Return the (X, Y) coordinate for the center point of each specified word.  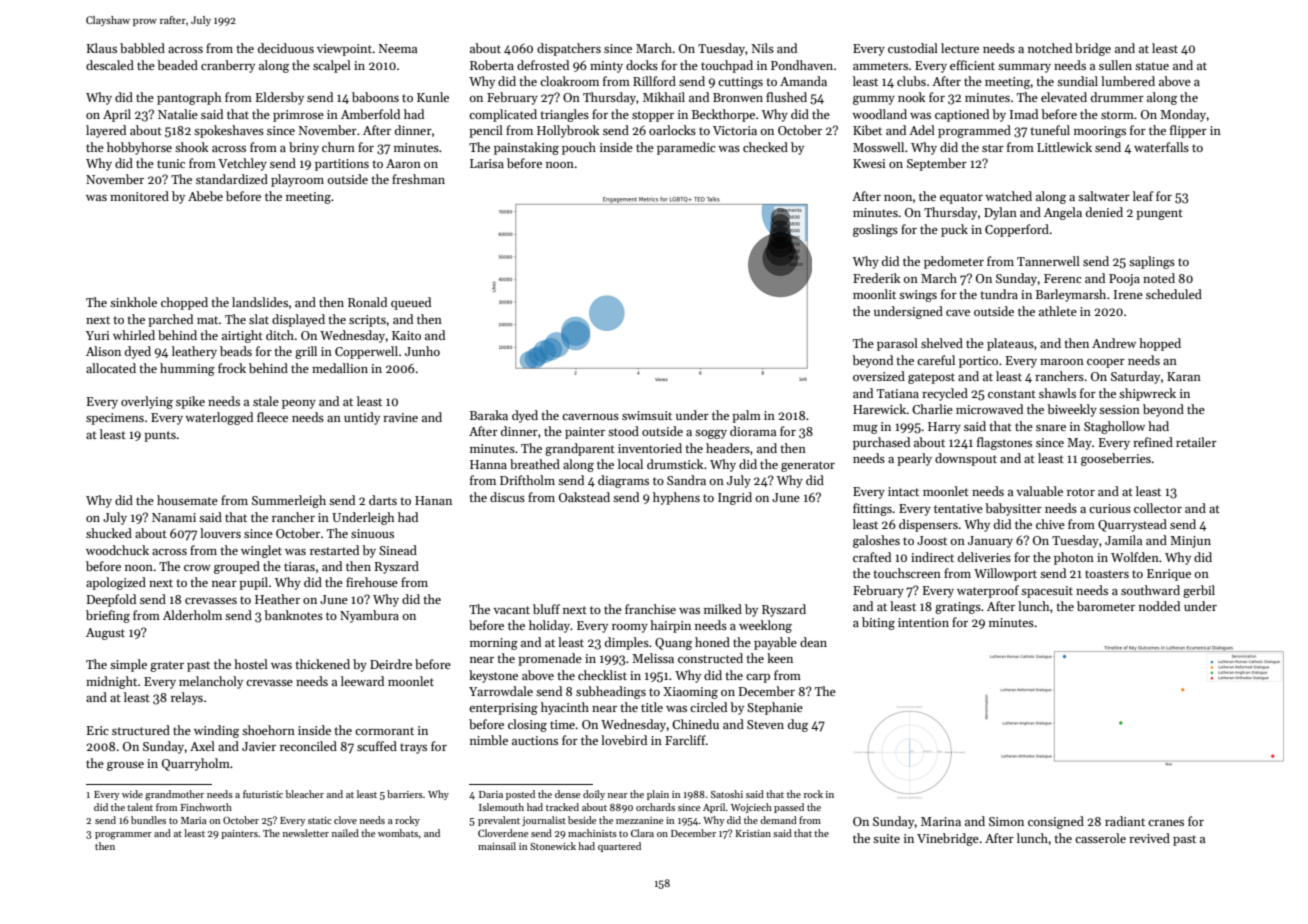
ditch (280, 335)
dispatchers (569, 49)
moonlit (874, 294)
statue (1152, 66)
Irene (1128, 294)
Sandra (686, 480)
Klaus (101, 48)
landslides (260, 302)
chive (1050, 524)
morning (494, 644)
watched (1008, 196)
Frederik (877, 278)
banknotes (293, 615)
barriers (405, 794)
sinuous (372, 533)
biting (878, 623)
